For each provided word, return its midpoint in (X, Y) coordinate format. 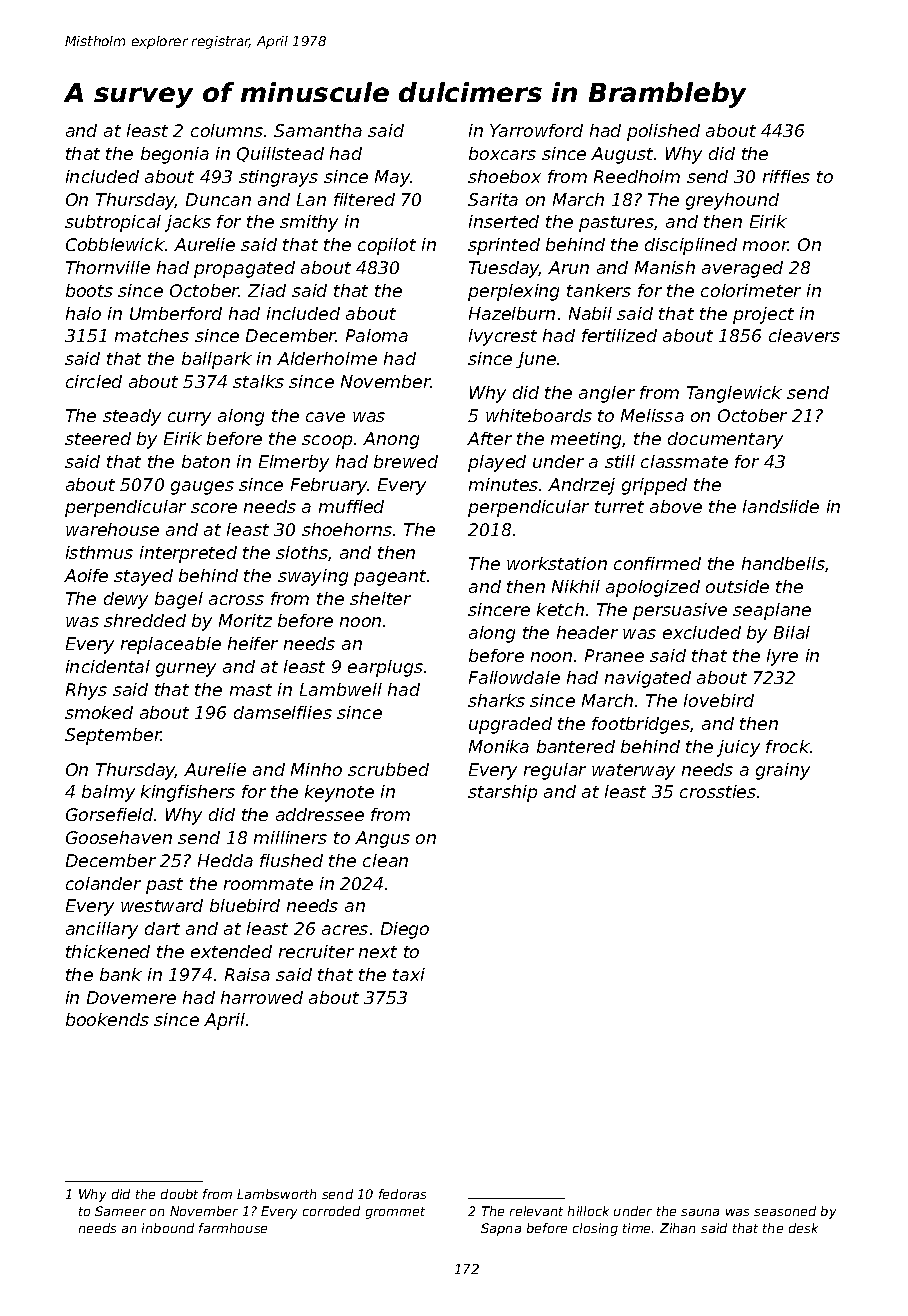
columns (227, 130)
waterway (633, 772)
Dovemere (131, 997)
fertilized (619, 335)
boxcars (502, 153)
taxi (409, 974)
